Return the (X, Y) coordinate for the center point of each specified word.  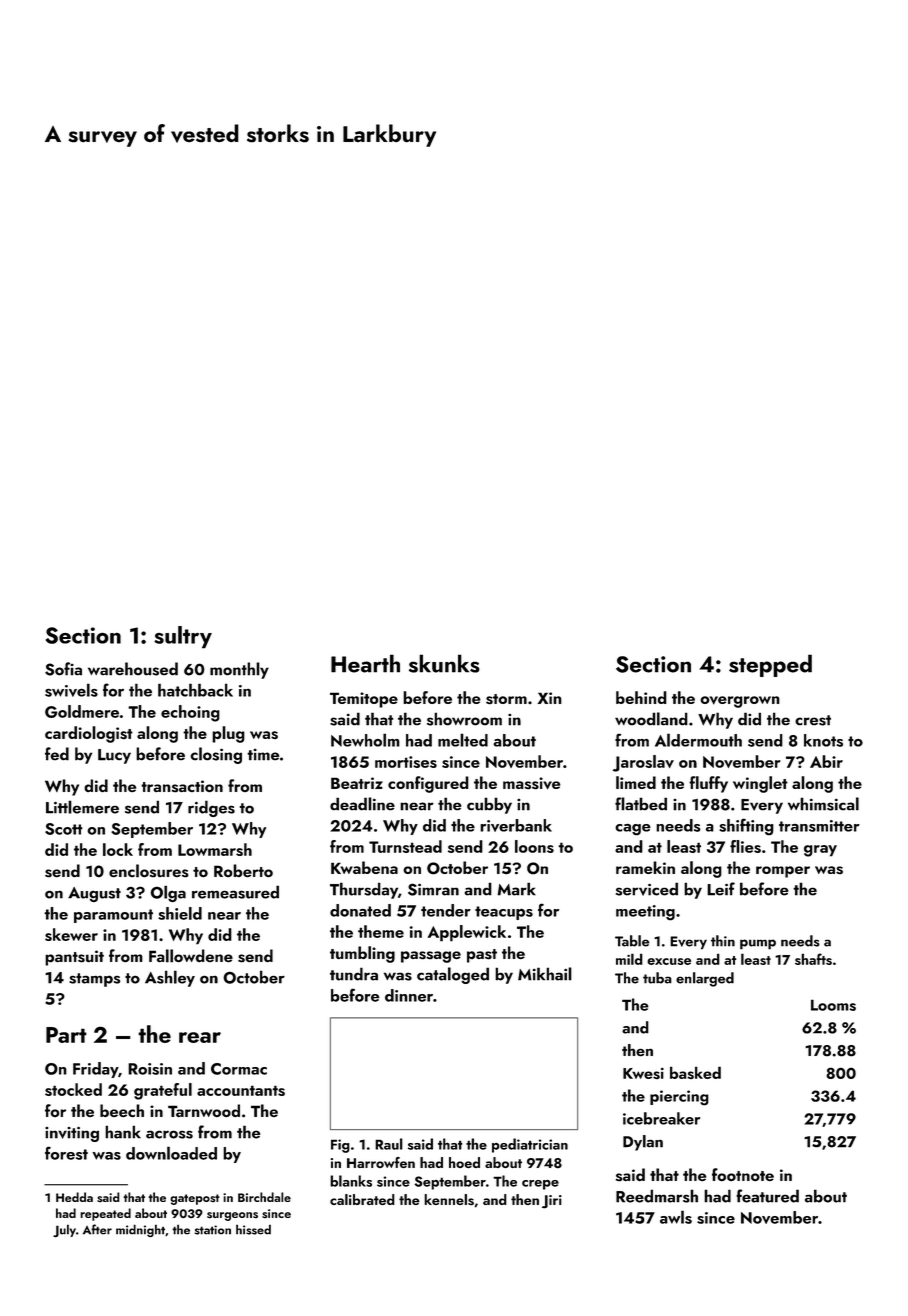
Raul (389, 1144)
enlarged (705, 979)
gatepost (195, 1199)
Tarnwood (204, 1110)
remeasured (235, 892)
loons (534, 846)
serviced (647, 889)
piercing (679, 1097)
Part (66, 1035)
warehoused (133, 669)
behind (641, 697)
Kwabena (364, 867)
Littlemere (82, 807)
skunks (444, 663)
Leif (721, 889)
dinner (409, 995)
